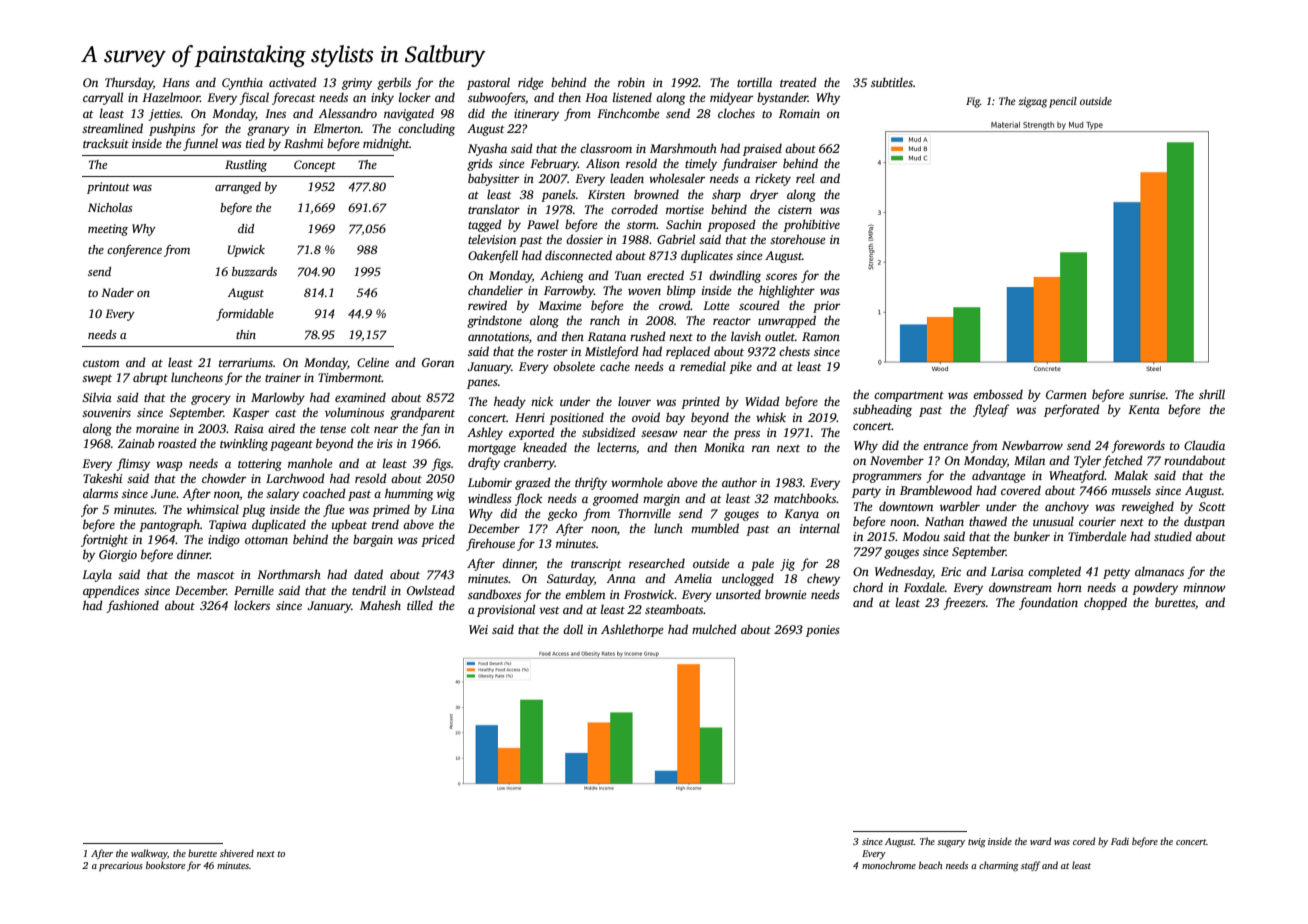 The height and width of the screenshot is (924, 1308). Describe the element at coordinates (357, 84) in the screenshot. I see `grimy` at that location.
